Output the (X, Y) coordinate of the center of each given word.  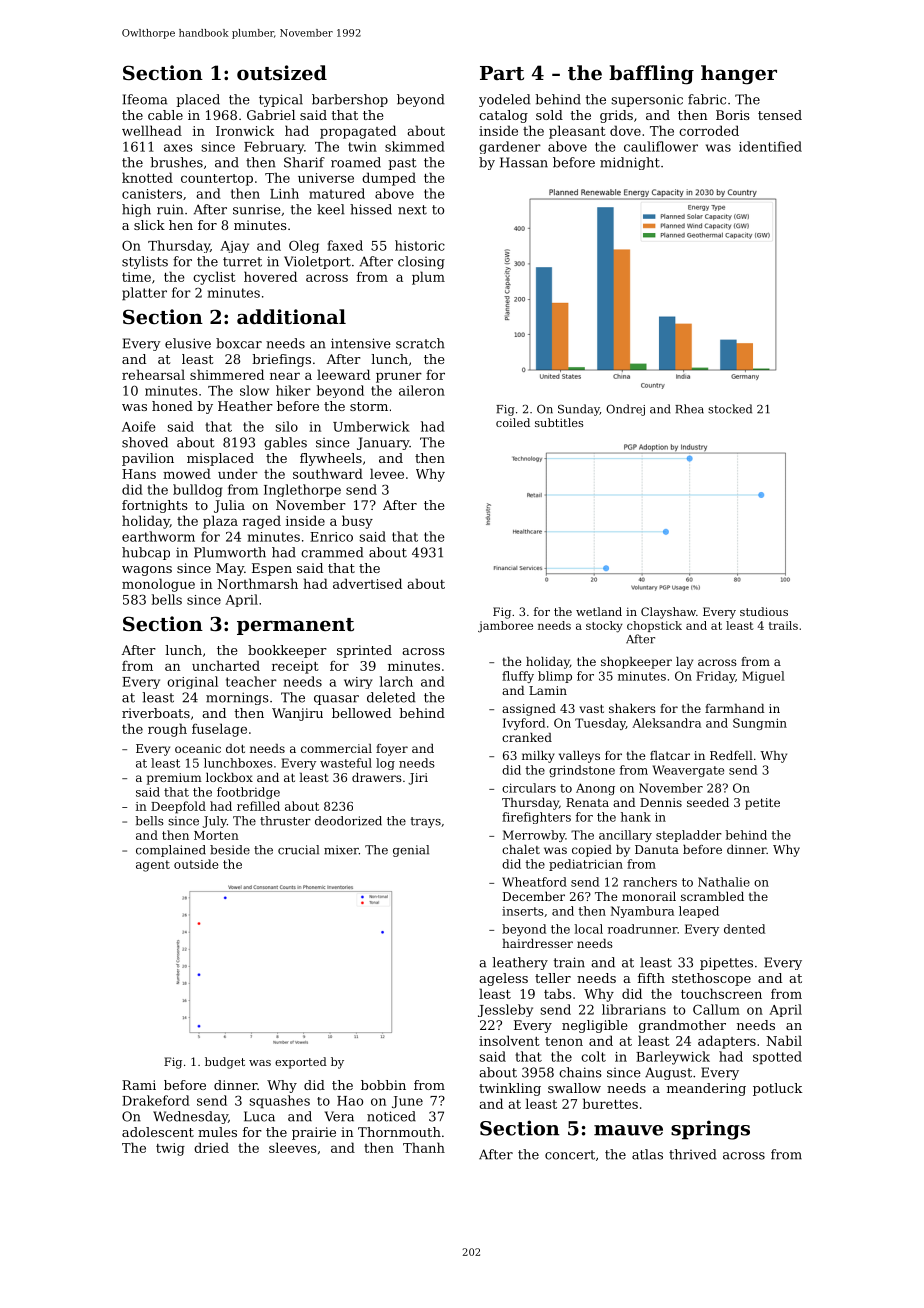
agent (153, 866)
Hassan (524, 162)
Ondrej (625, 410)
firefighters (536, 818)
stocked (730, 409)
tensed (780, 115)
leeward (343, 374)
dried (211, 1147)
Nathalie (724, 882)
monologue (158, 585)
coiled (513, 422)
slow (254, 390)
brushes (176, 162)
